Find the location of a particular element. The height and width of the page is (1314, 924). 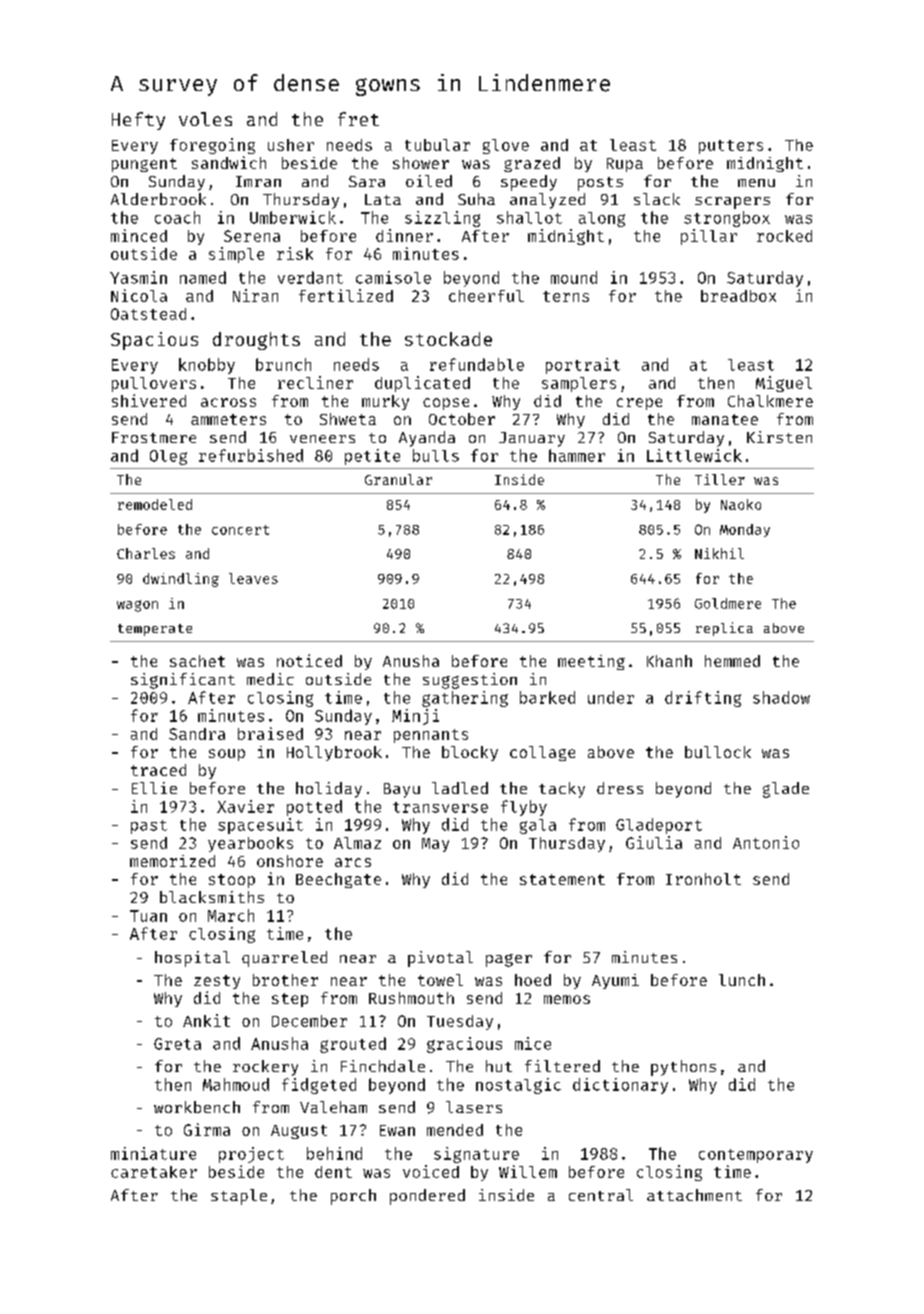

Ayumi is located at coordinates (615, 981).
